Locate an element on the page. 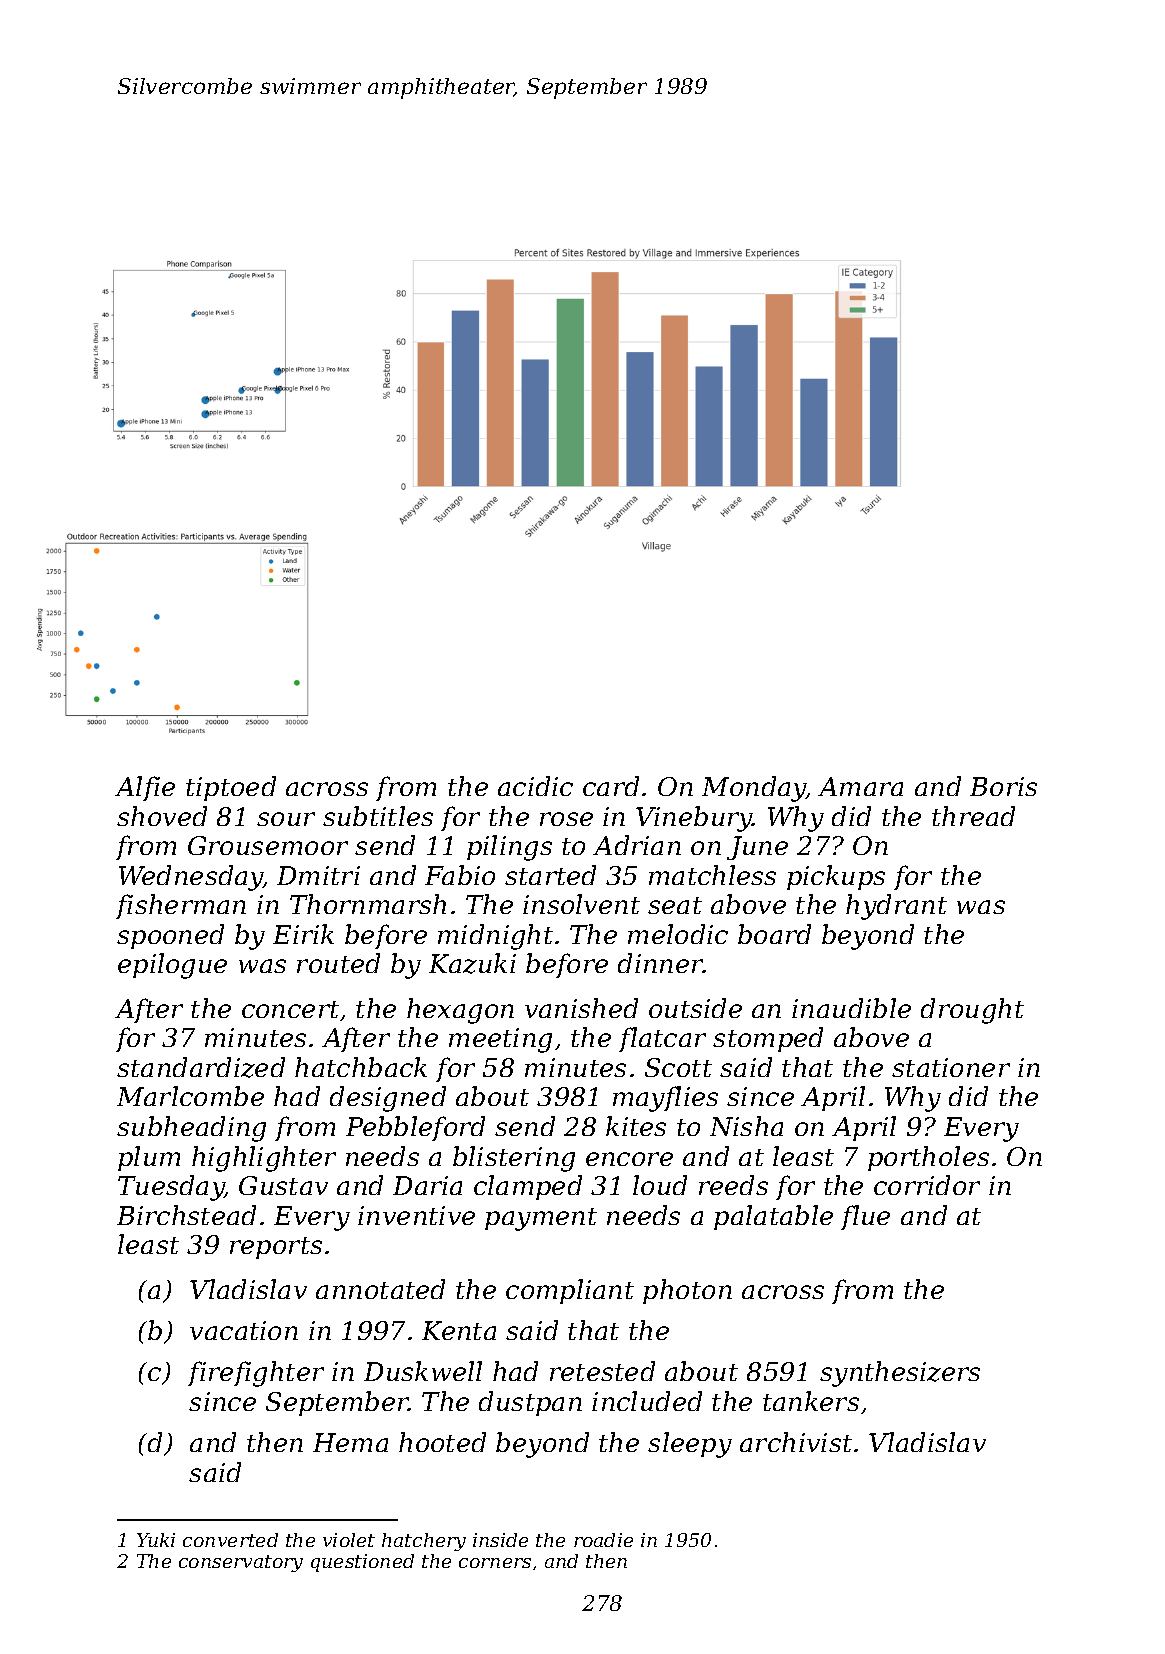 Image resolution: width=1165 pixels, height=1654 pixels. card is located at coordinates (611, 786).
